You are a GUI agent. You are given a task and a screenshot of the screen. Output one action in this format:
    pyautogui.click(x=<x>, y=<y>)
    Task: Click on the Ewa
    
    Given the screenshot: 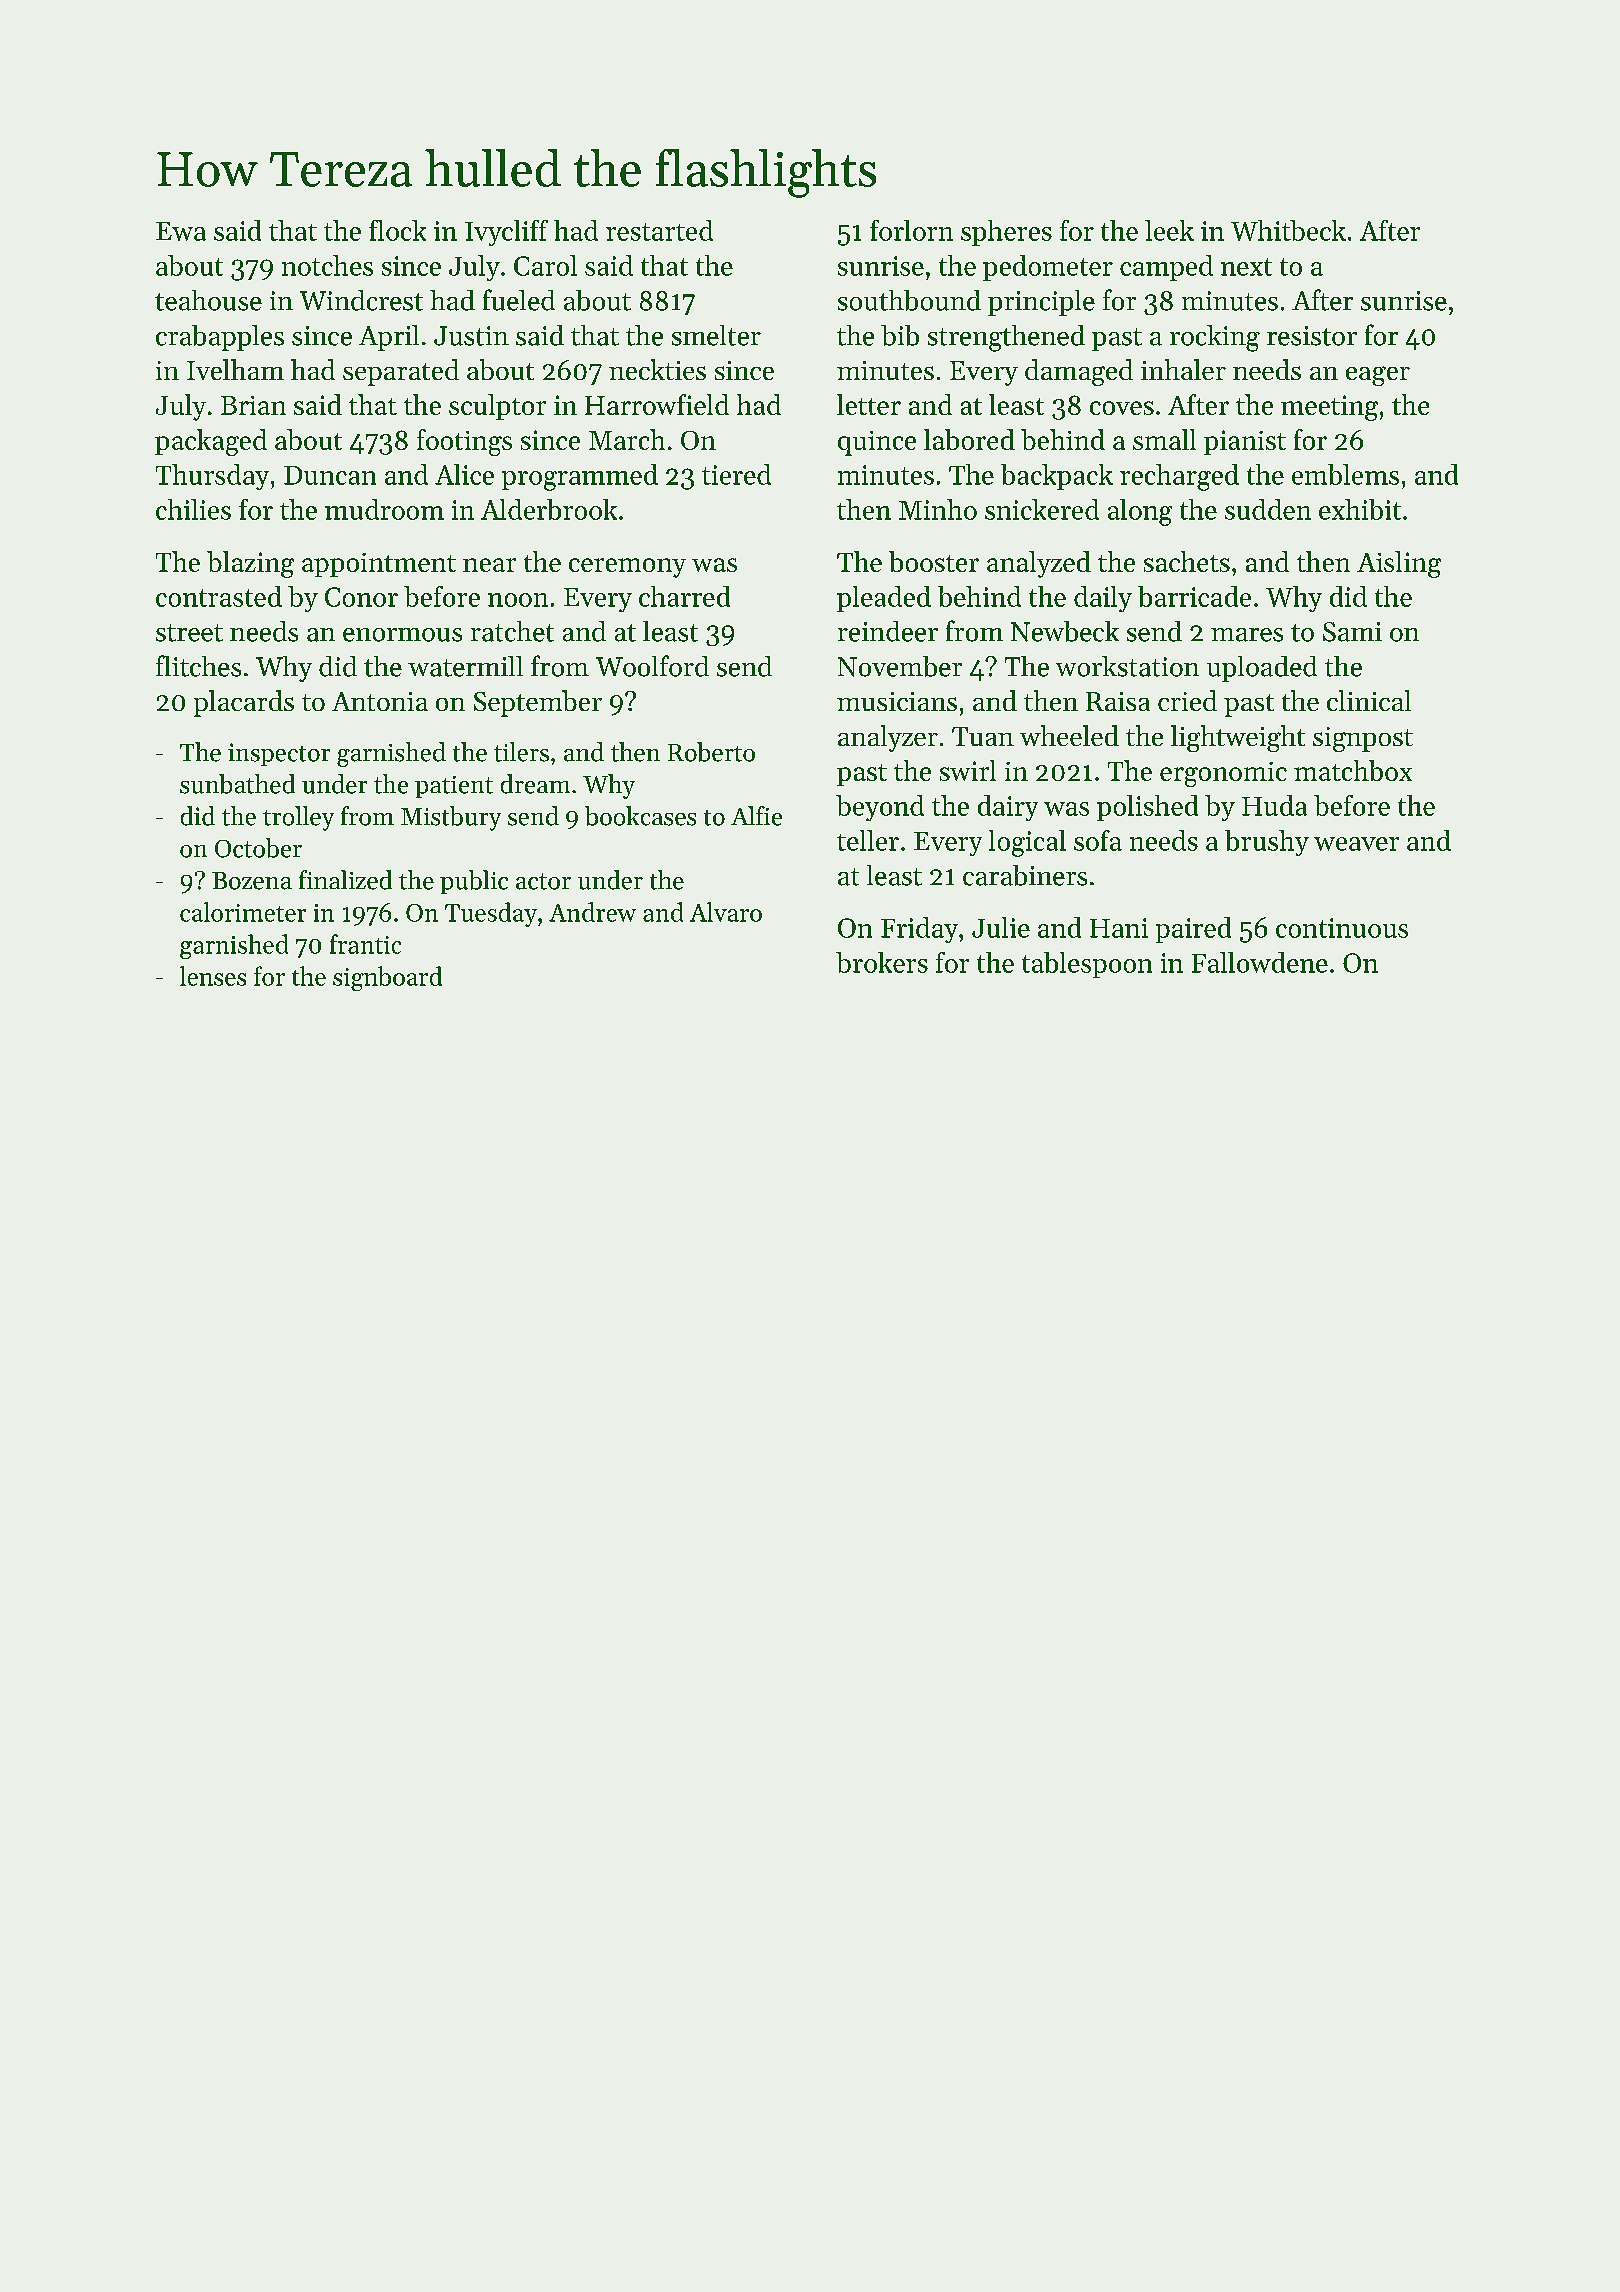 What is the action you would take?
    pyautogui.click(x=181, y=231)
